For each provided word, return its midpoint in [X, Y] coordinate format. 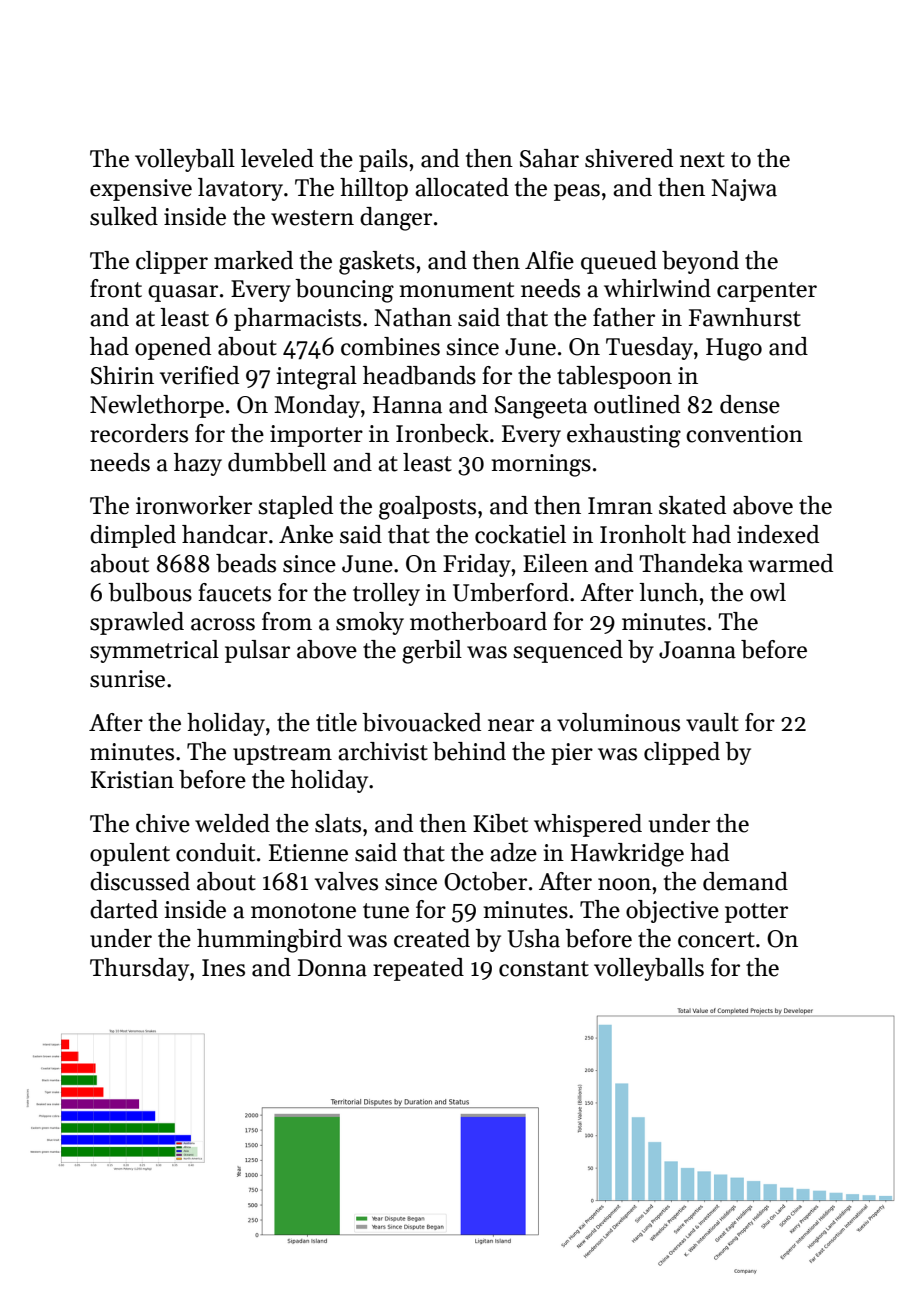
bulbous [150, 592]
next [702, 160]
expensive [141, 190]
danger [396, 219]
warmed [790, 563]
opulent [130, 854]
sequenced [568, 651]
